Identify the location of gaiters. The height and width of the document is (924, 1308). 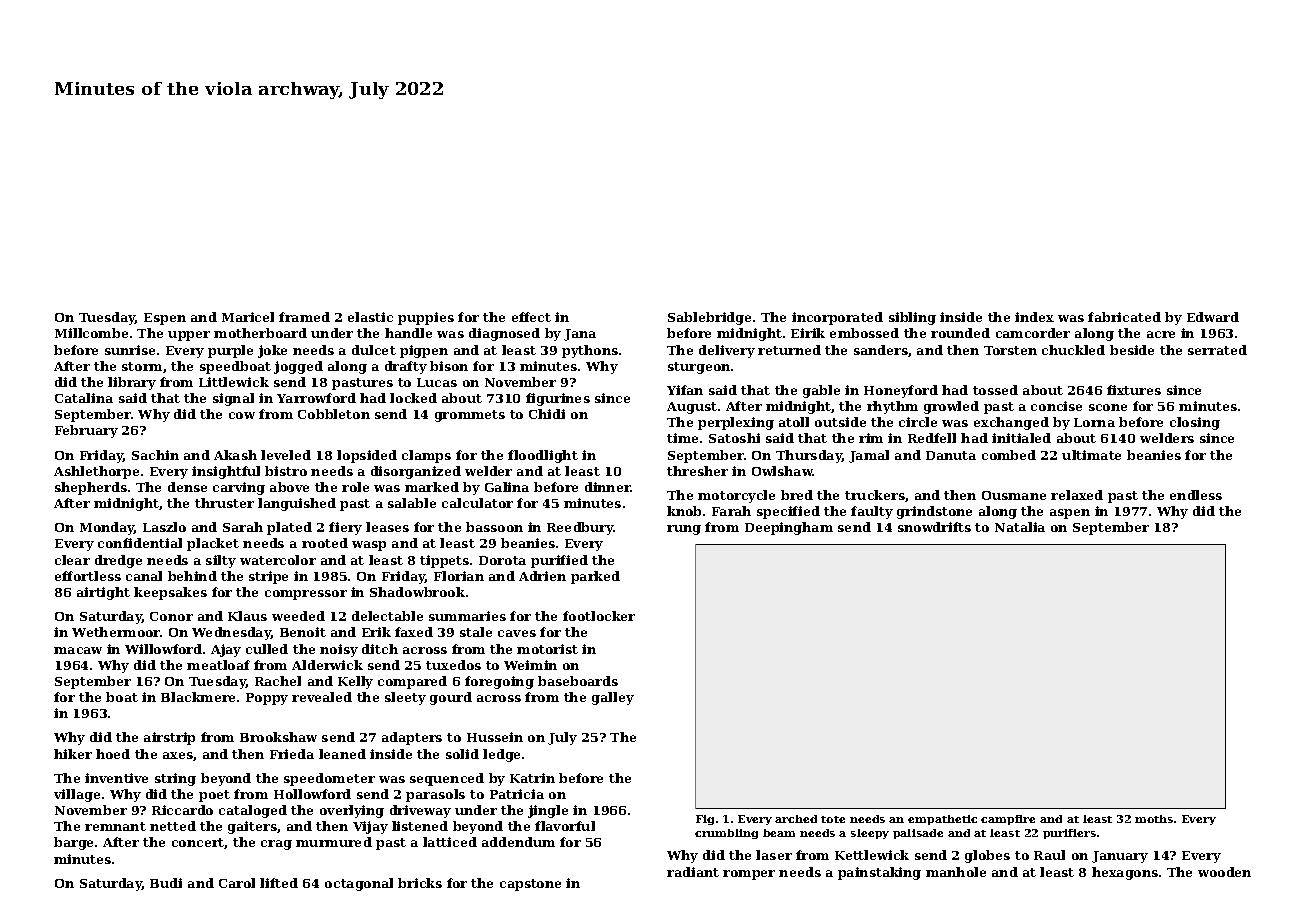
(252, 827).
